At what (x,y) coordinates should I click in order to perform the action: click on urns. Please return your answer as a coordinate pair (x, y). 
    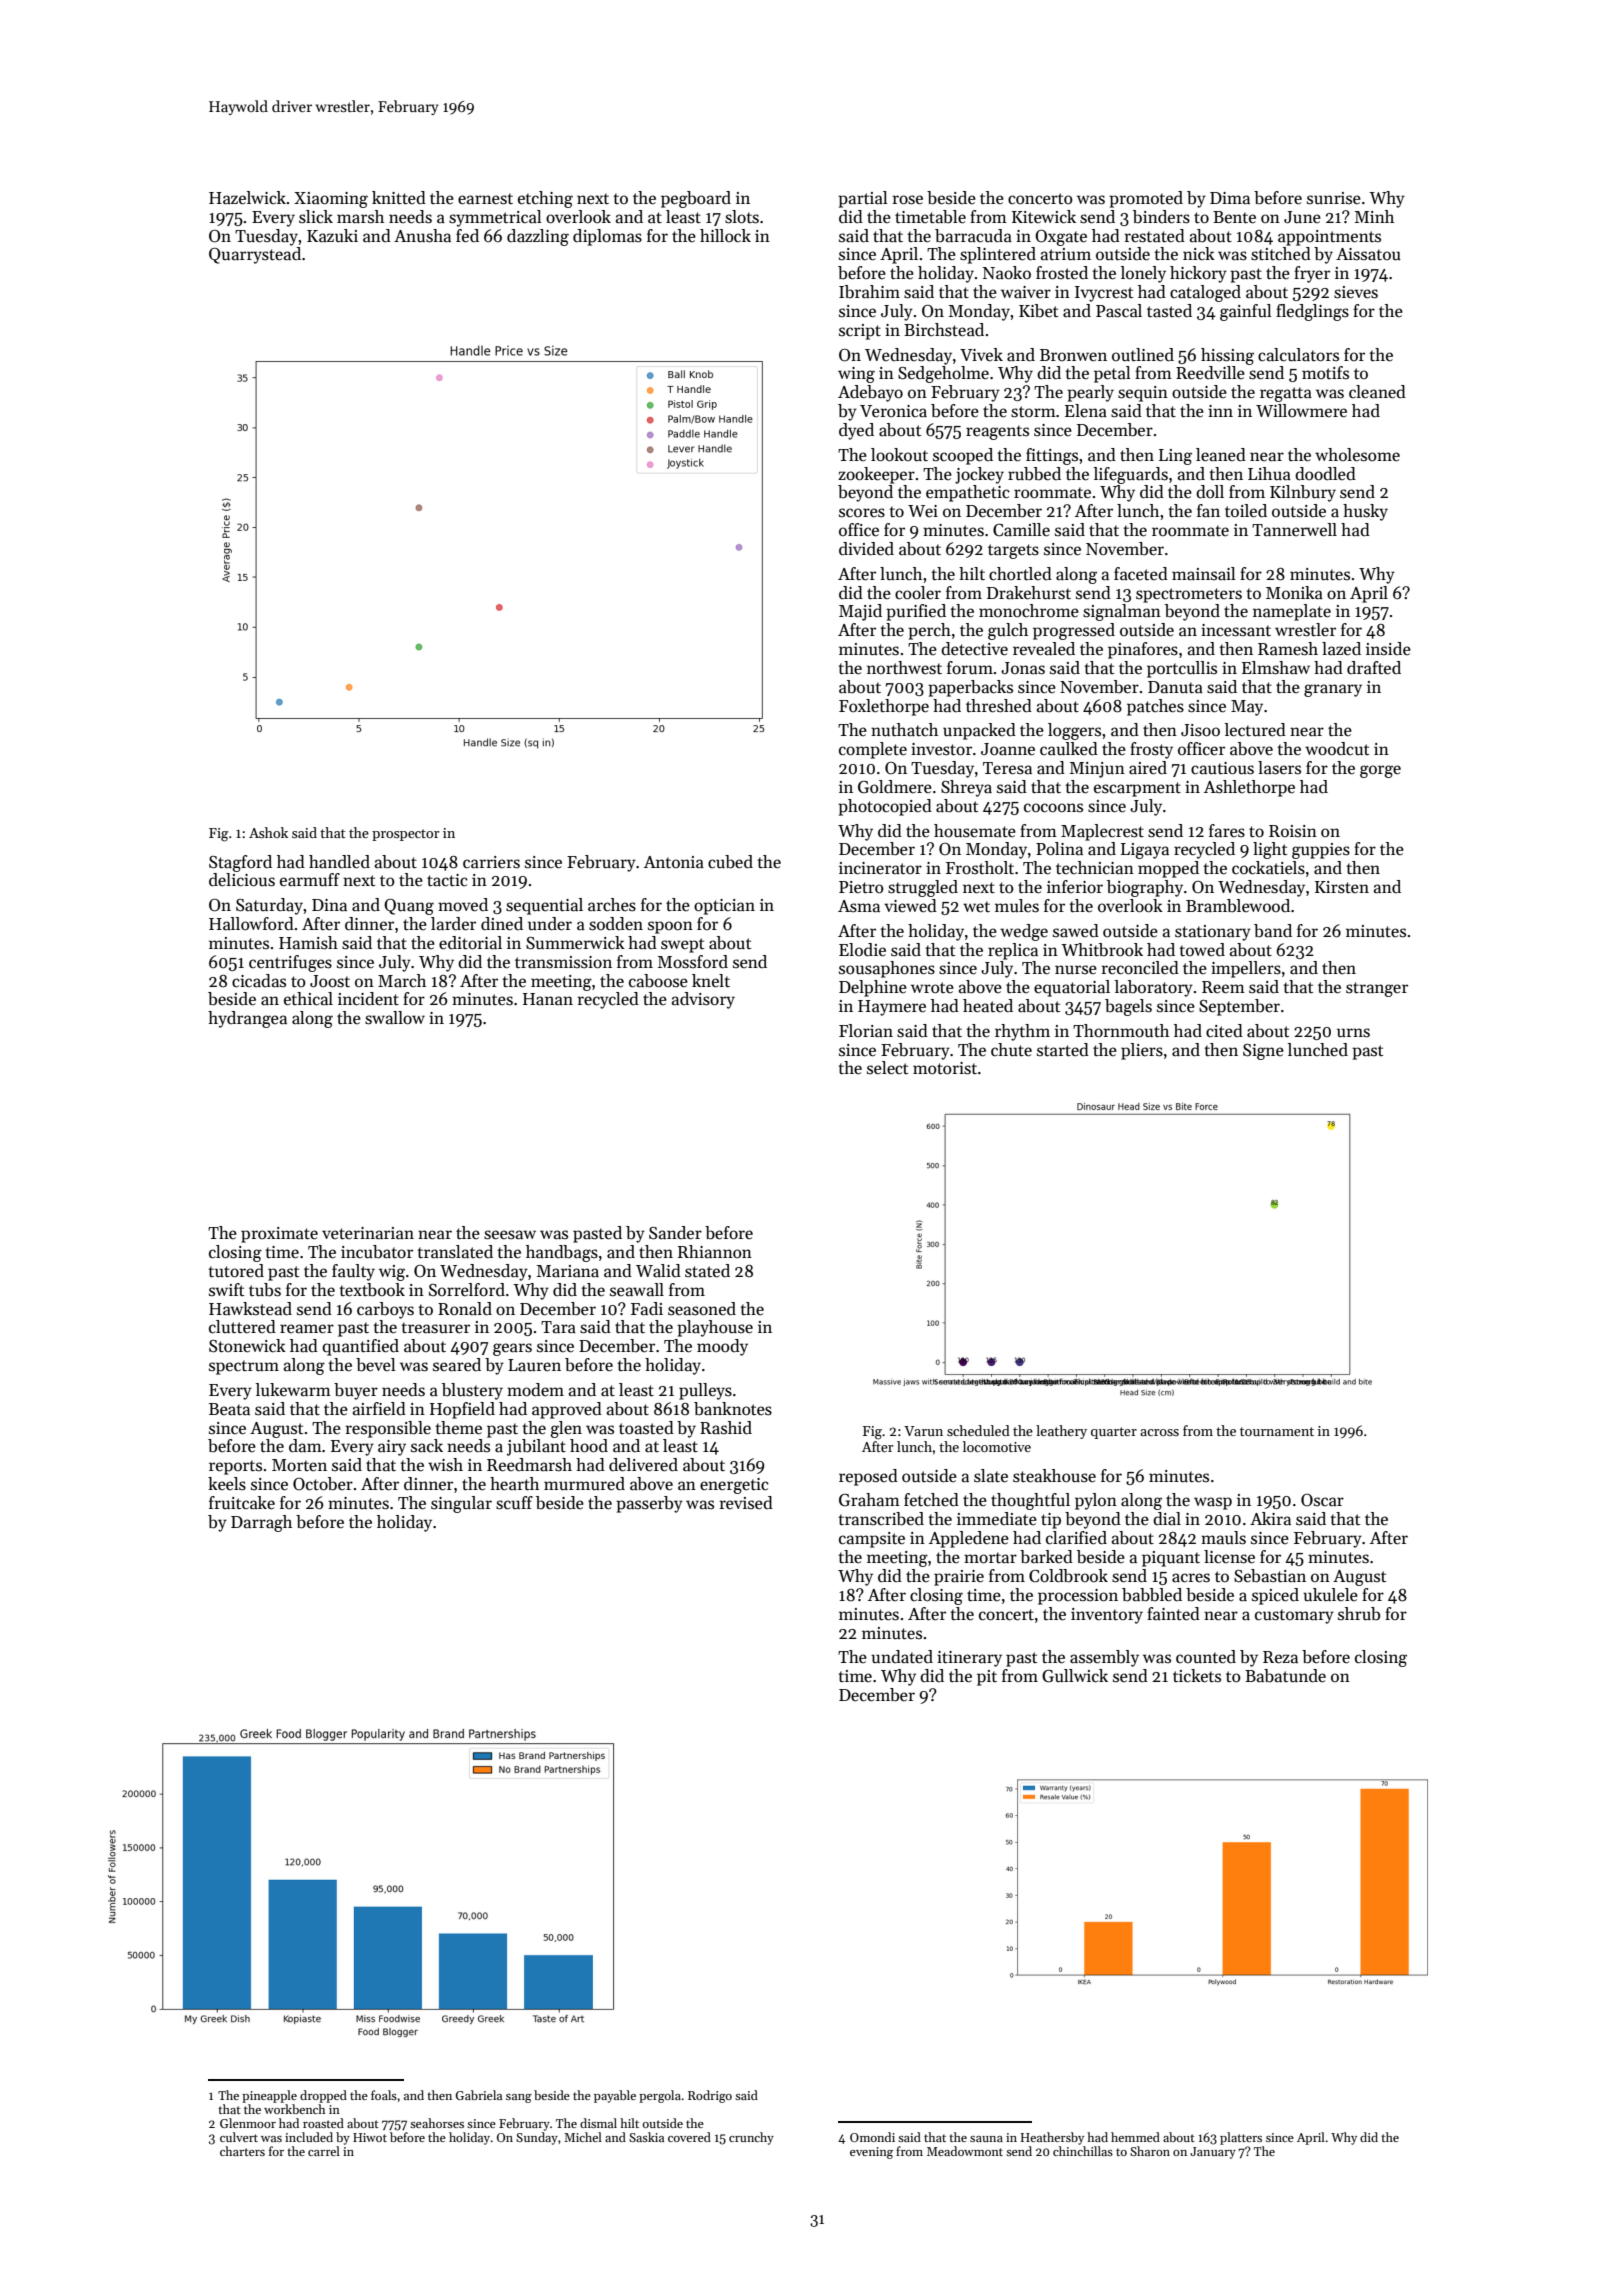
    Looking at the image, I should click on (1353, 1033).
